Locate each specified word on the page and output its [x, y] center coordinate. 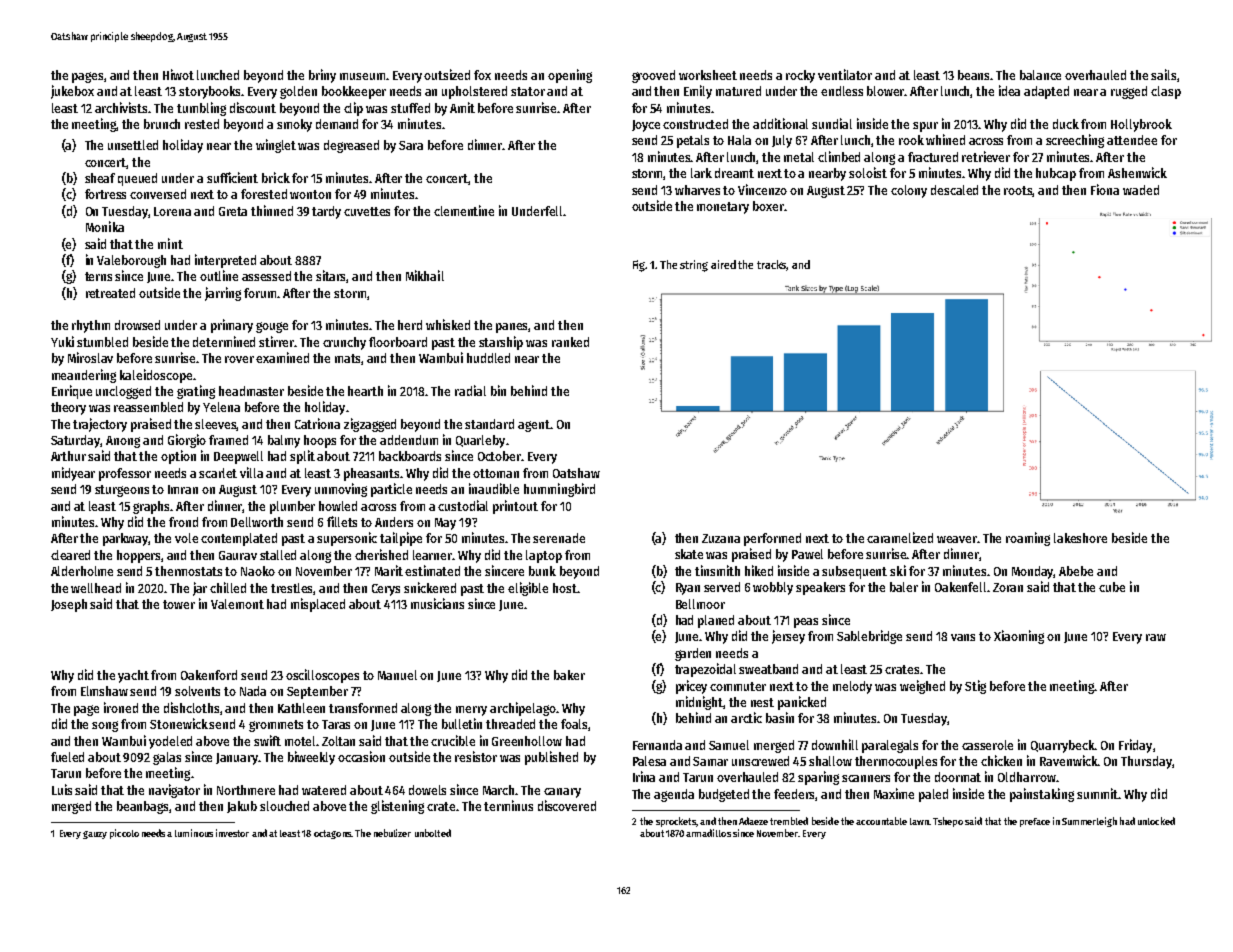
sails [1163, 74]
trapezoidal [705, 670]
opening [570, 76]
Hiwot [178, 74]
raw [1156, 637]
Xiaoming [1019, 637]
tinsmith [717, 570]
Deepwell [238, 457]
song [105, 726]
